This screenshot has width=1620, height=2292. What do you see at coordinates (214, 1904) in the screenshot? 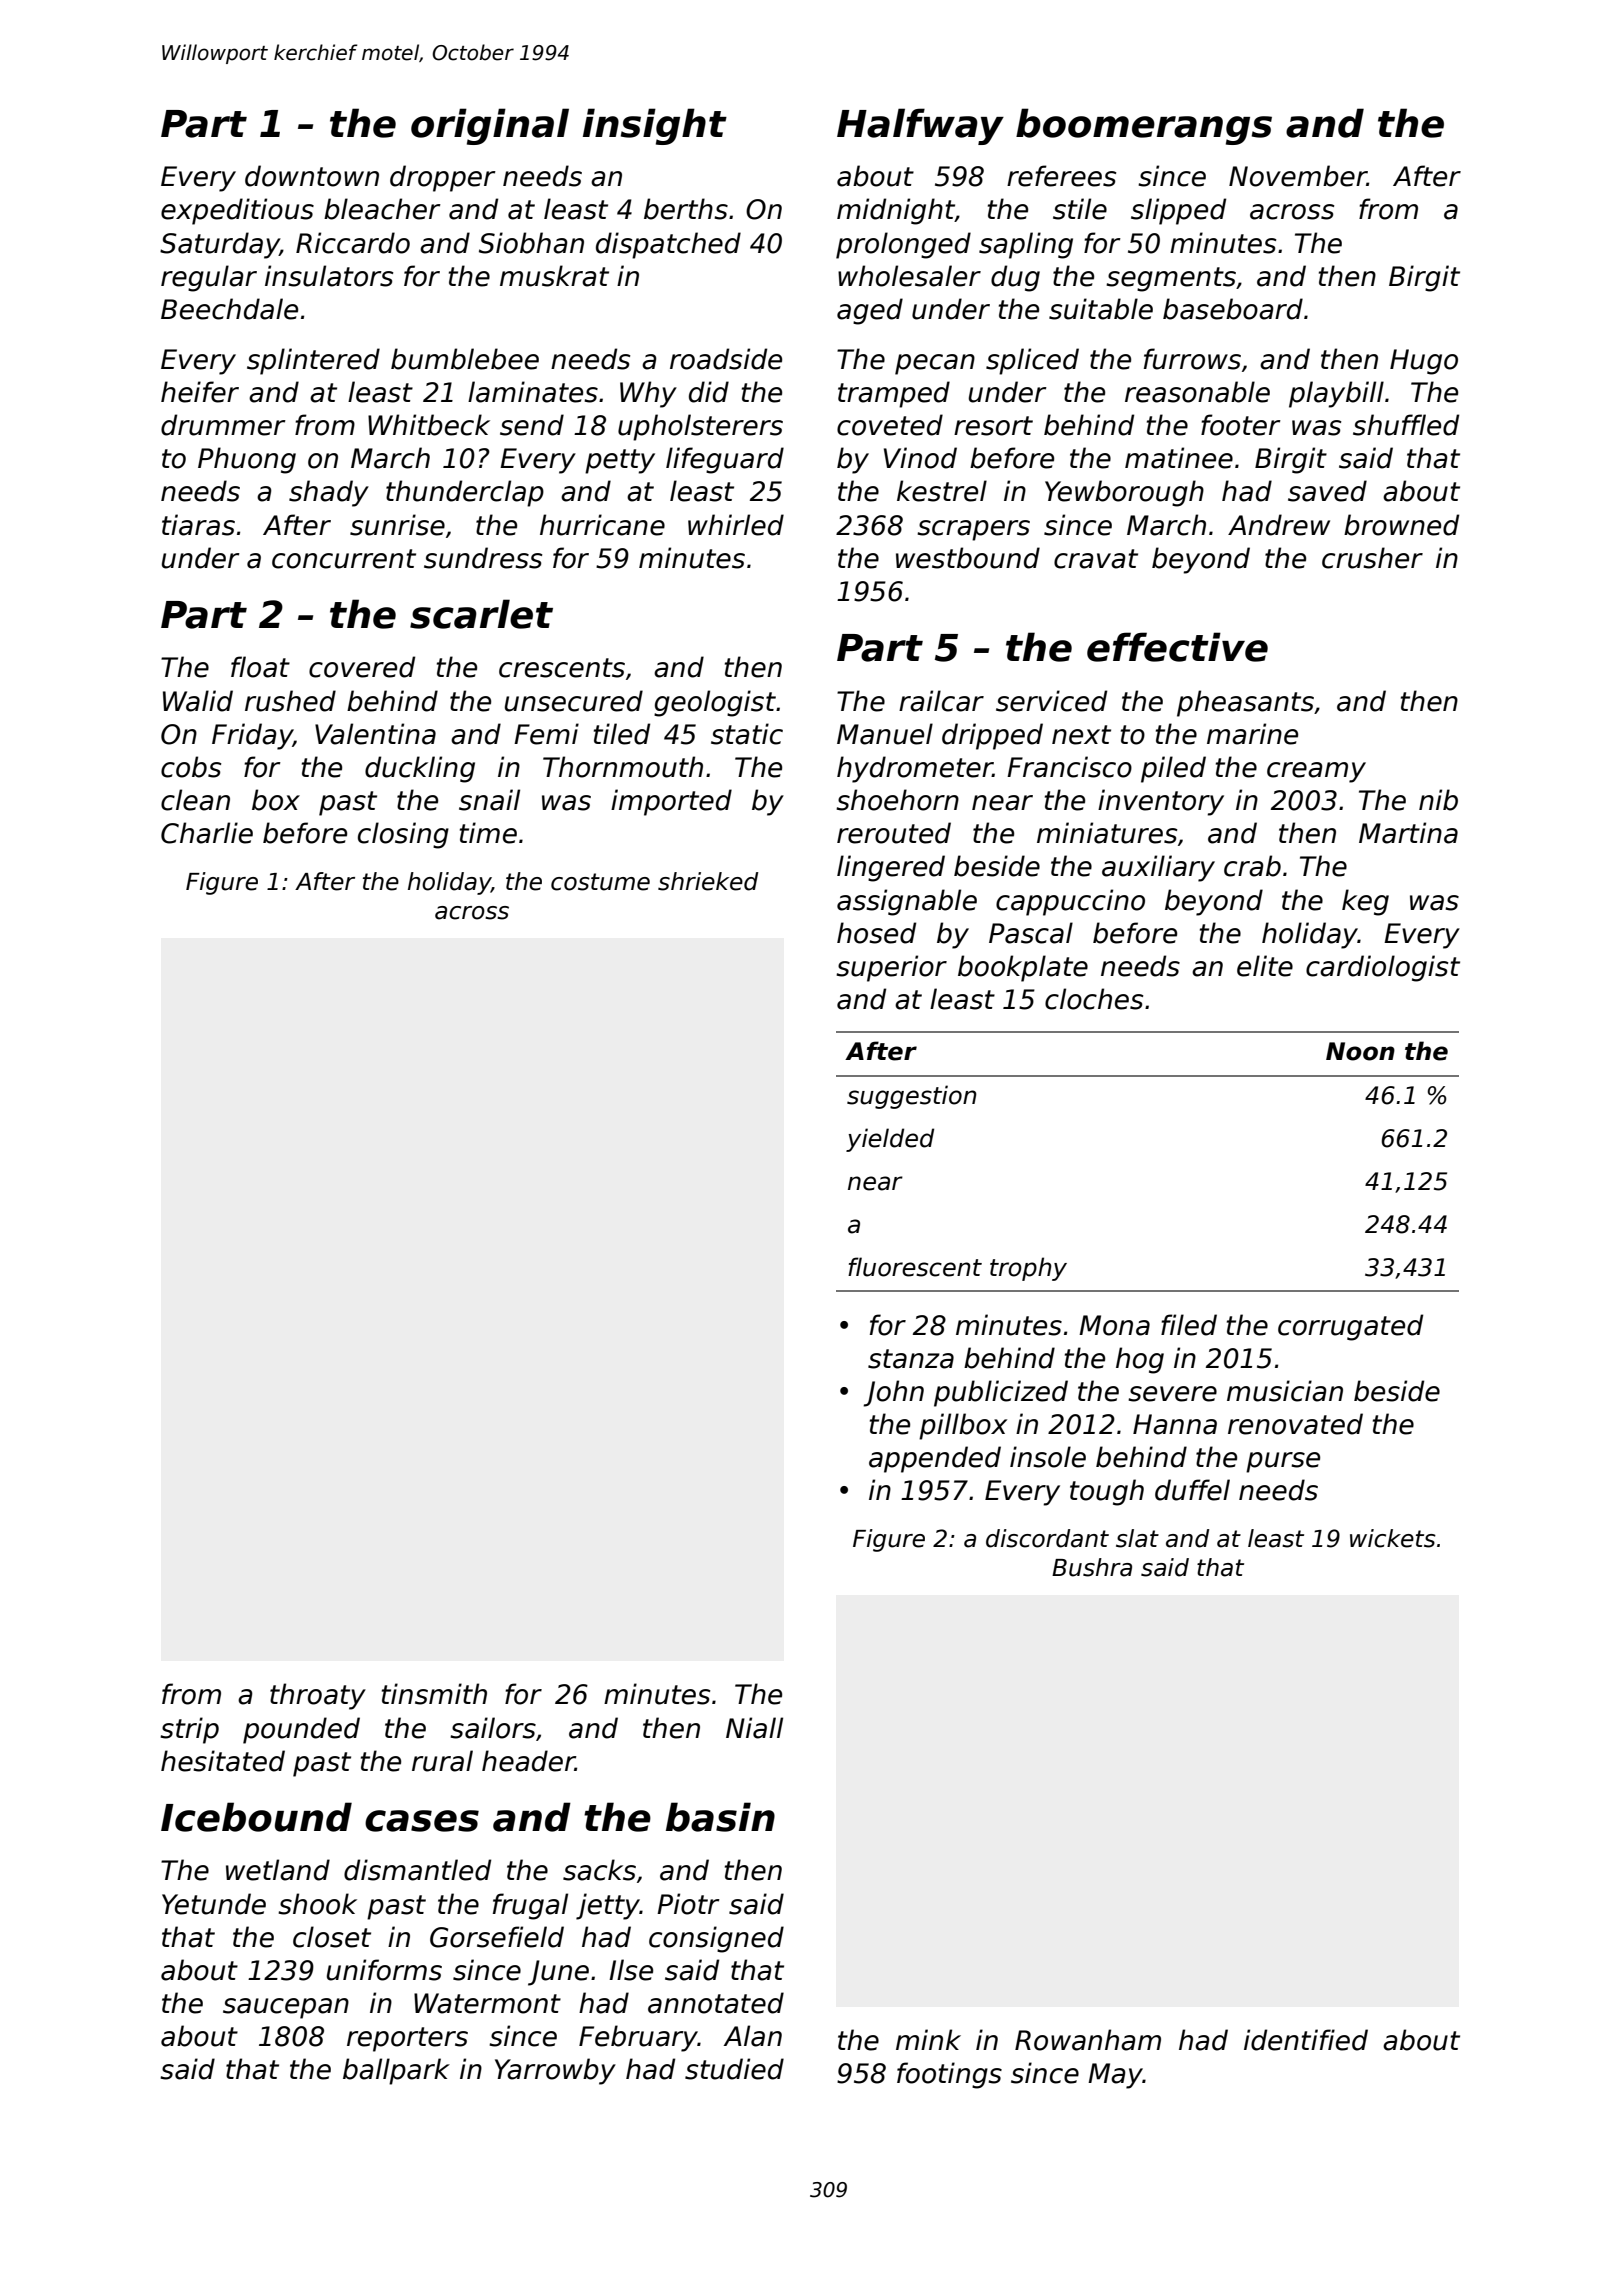
I see `Yetunde` at bounding box center [214, 1904].
